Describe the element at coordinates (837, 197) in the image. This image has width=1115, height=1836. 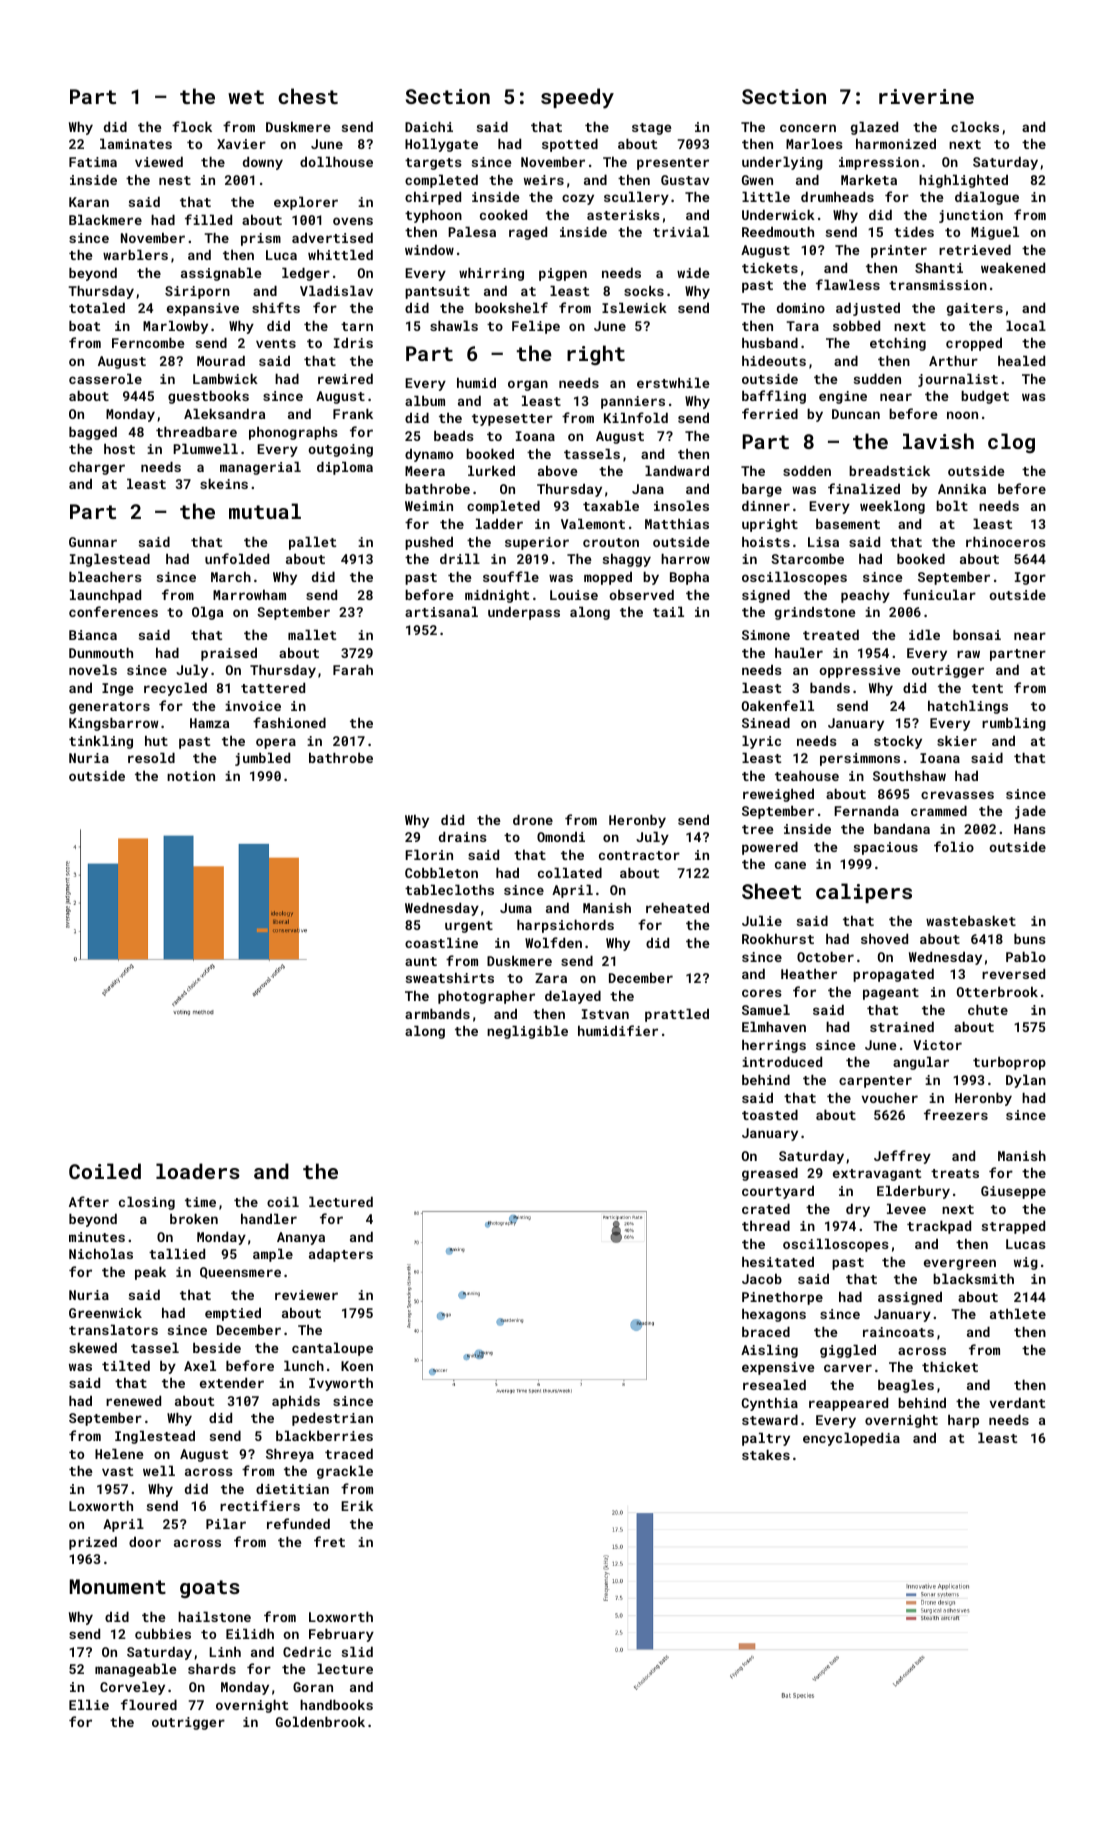
I see `drumheads` at that location.
